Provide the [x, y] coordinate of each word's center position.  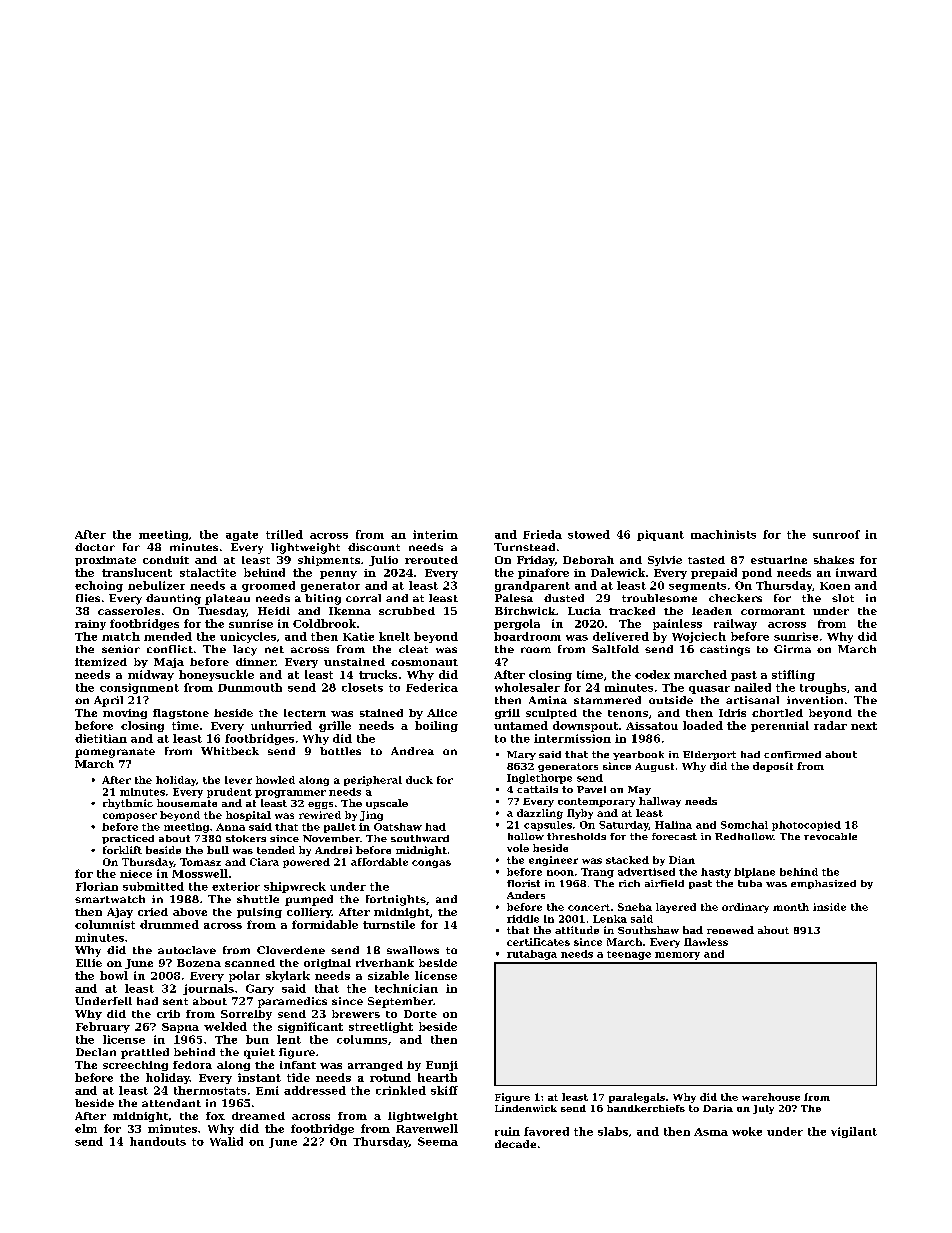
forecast [674, 836]
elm [86, 1128]
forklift [122, 850]
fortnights [396, 900]
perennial [780, 726]
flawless [706, 942]
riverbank [385, 963]
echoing [99, 586]
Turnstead [524, 547]
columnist [105, 924]
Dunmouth [250, 687]
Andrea [412, 751]
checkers [735, 598]
